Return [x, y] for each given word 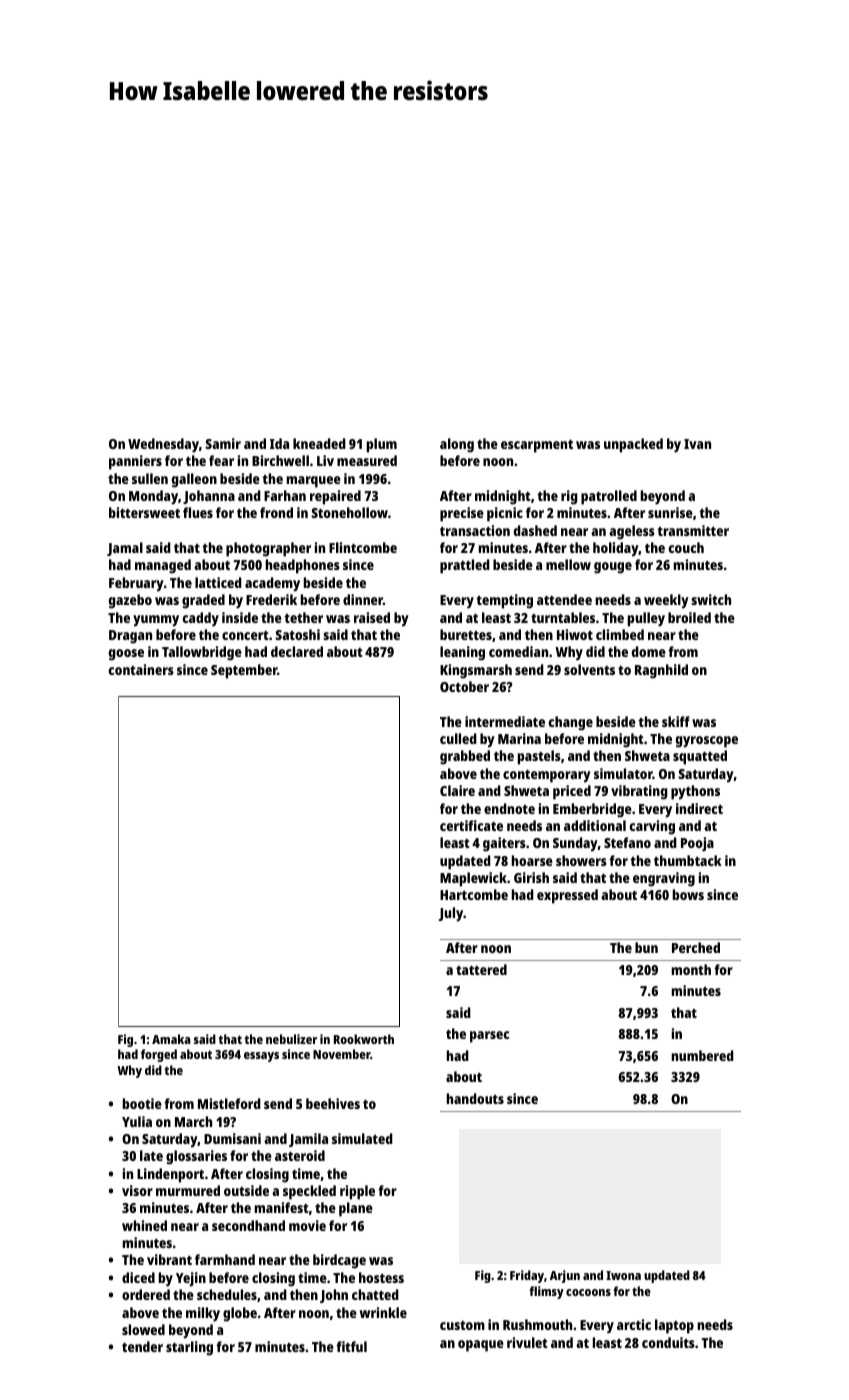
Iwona [623, 1275]
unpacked [633, 445]
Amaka [171, 1039]
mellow [568, 564]
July [451, 914]
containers [141, 669]
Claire [457, 790]
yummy [156, 621]
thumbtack [688, 860]
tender [142, 1346]
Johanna [209, 497]
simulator [623, 773]
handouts [475, 1098]
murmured [188, 1190]
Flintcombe [363, 547]
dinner [363, 599]
